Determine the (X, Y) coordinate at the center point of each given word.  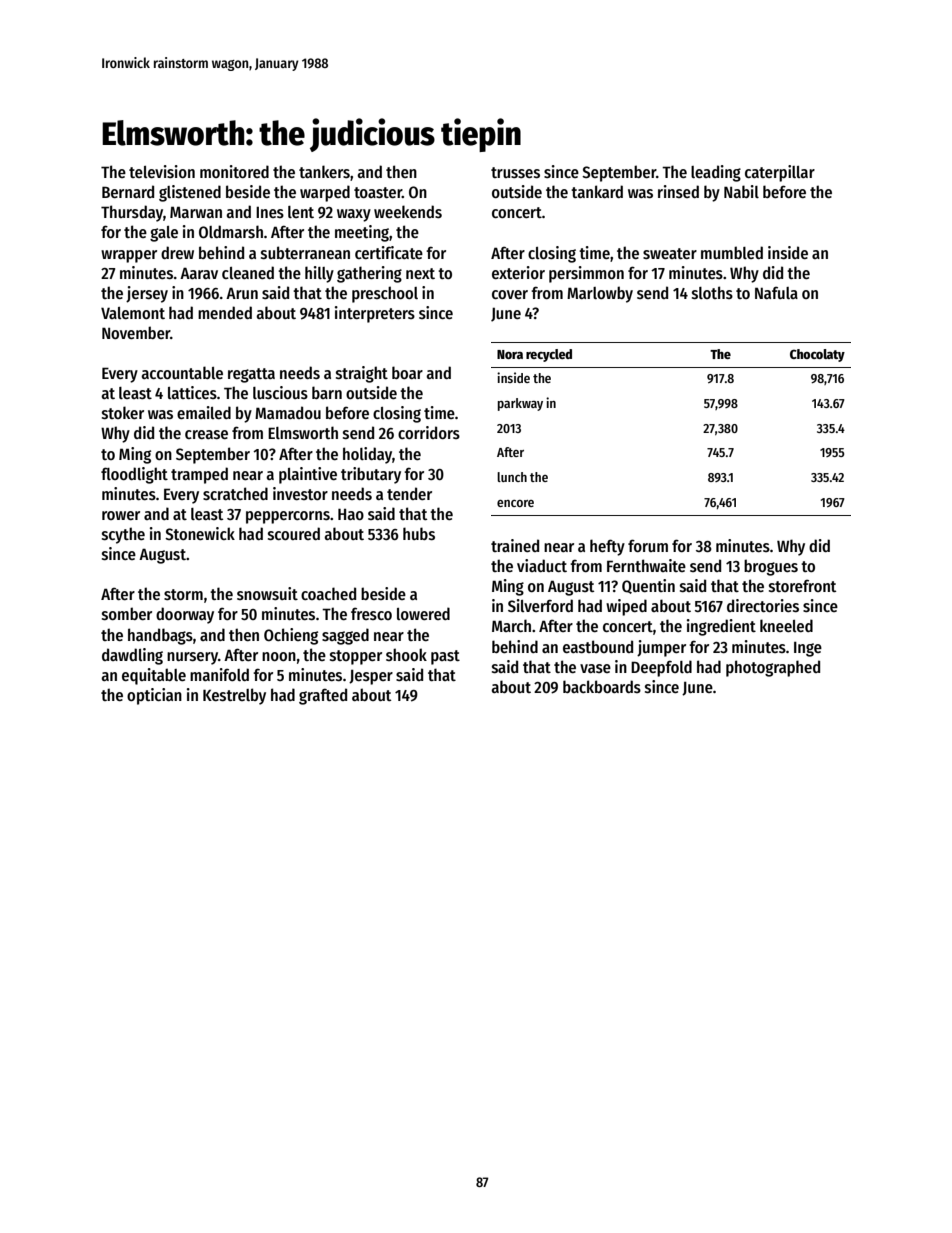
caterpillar (780, 173)
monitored (234, 171)
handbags (160, 636)
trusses (515, 173)
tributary (371, 475)
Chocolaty (817, 355)
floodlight (134, 475)
